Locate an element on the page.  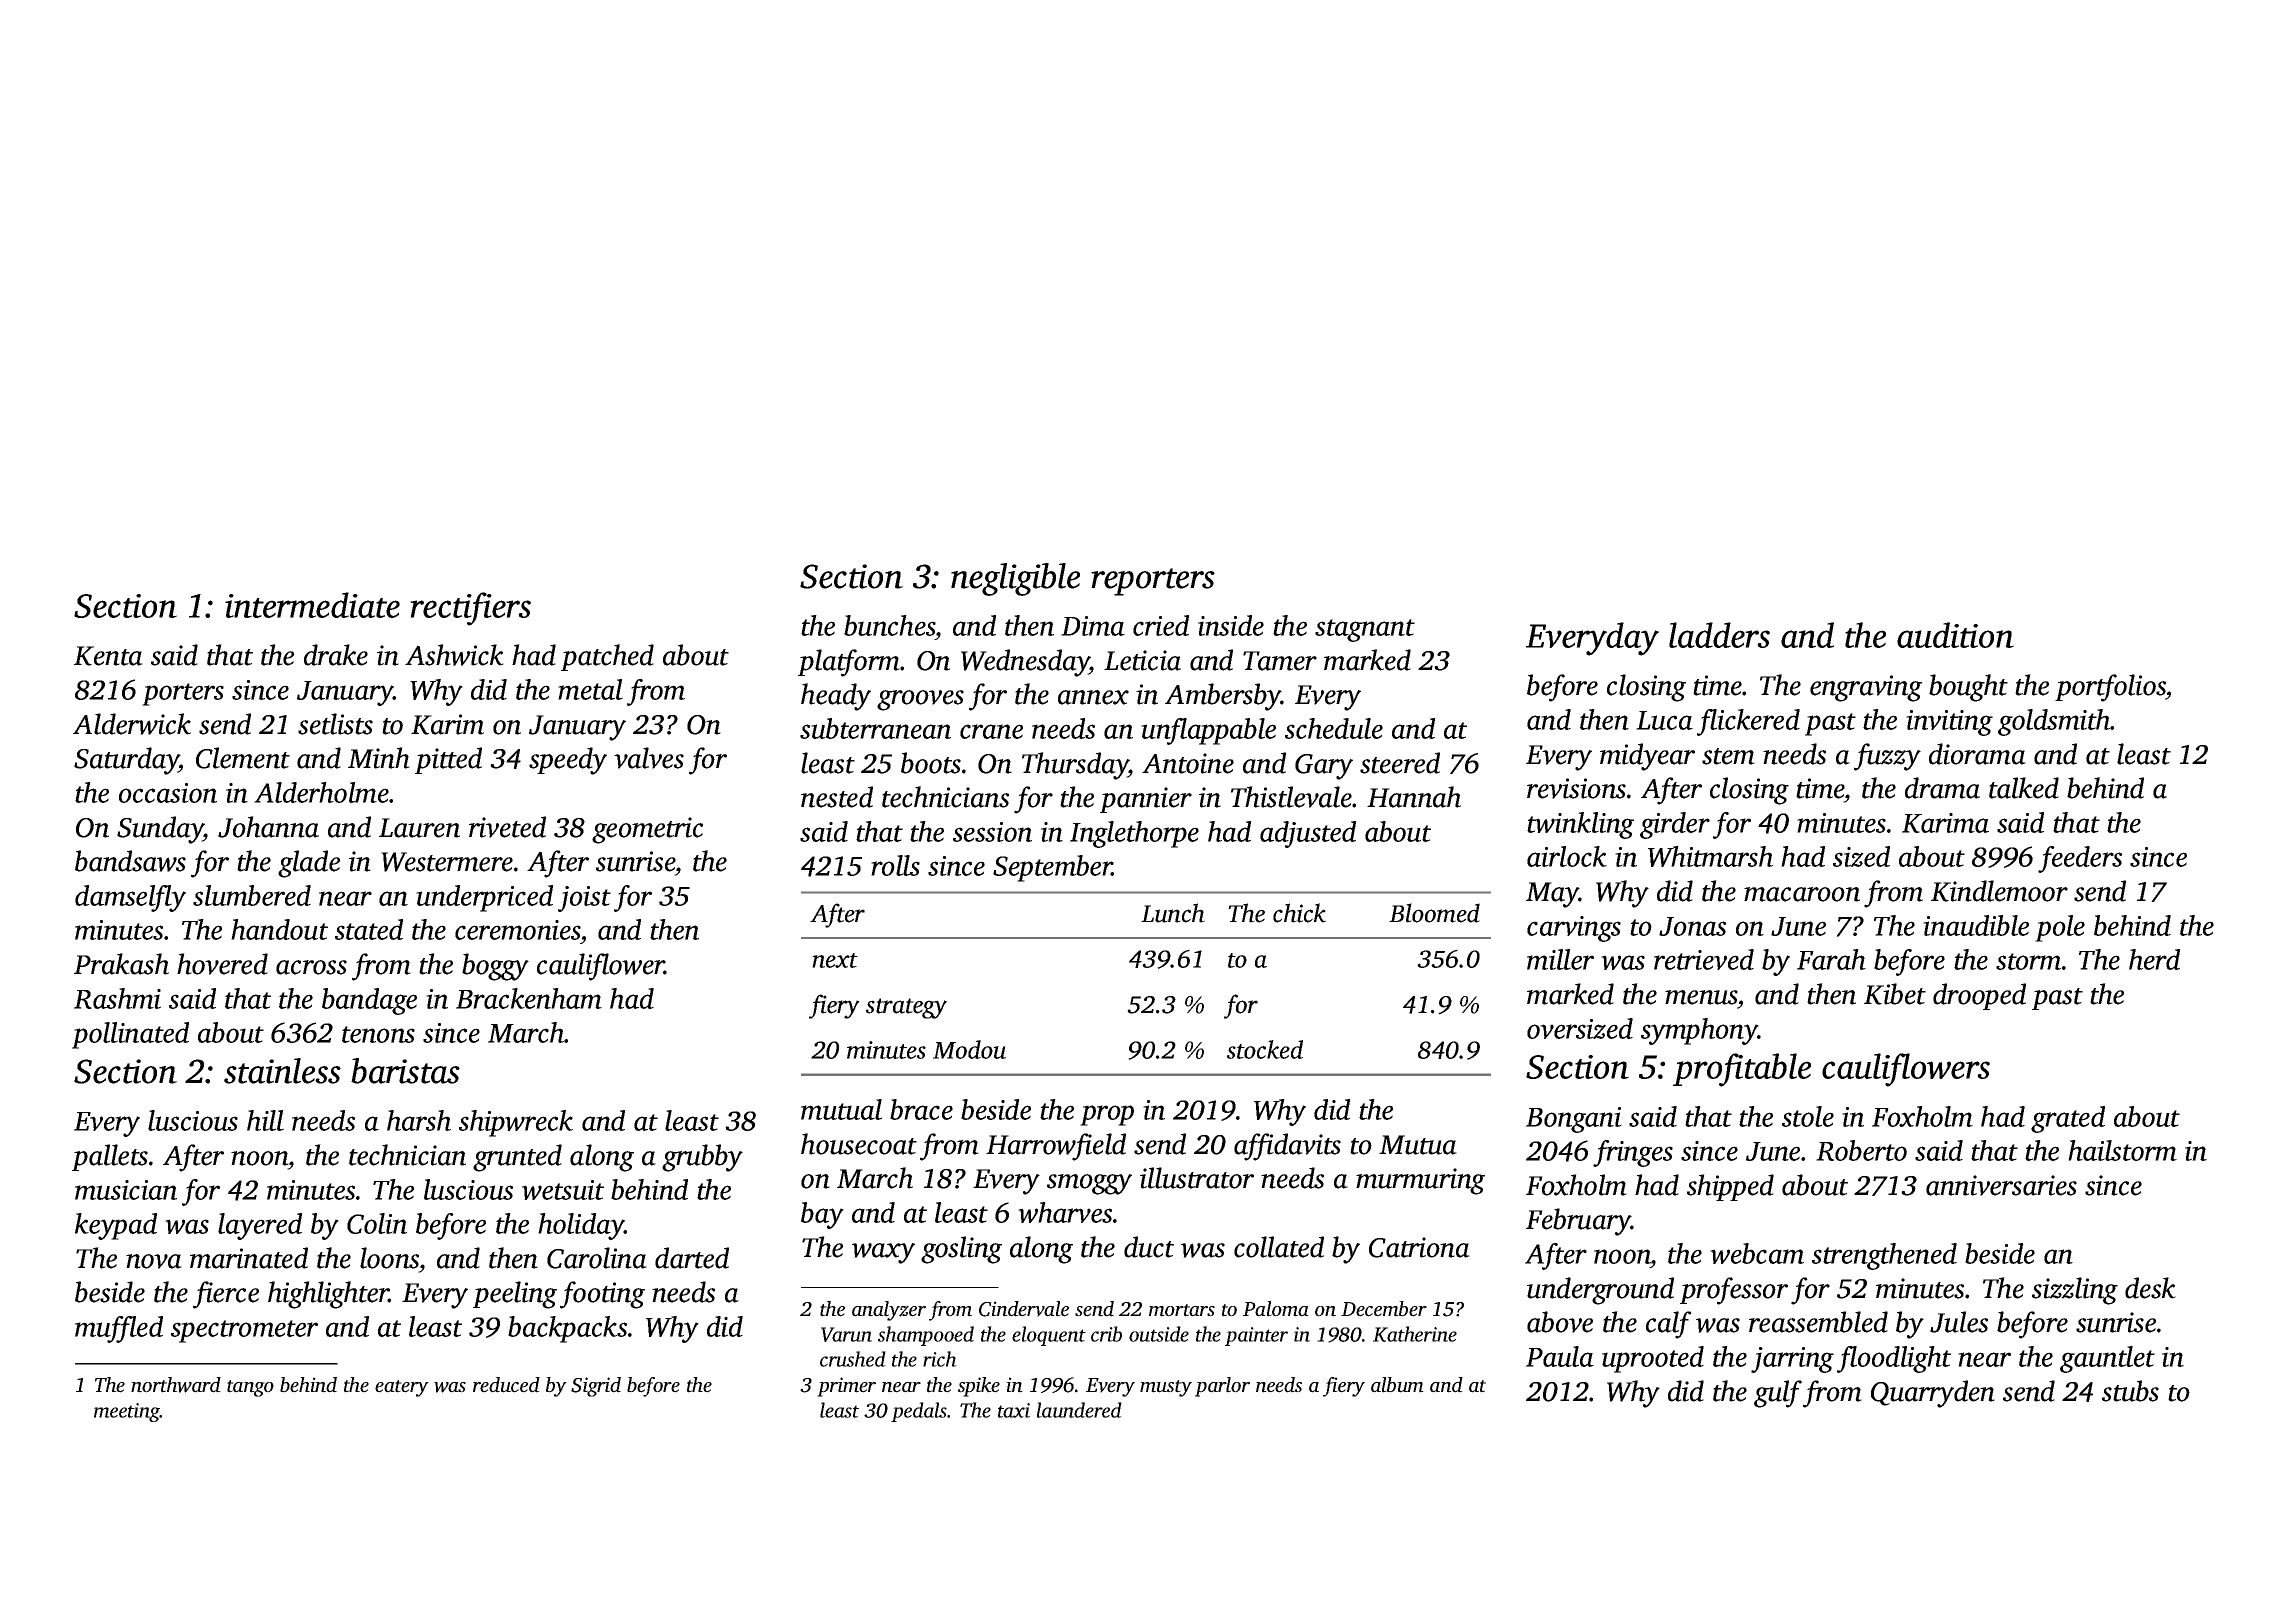
intermediate is located at coordinates (312, 605).
